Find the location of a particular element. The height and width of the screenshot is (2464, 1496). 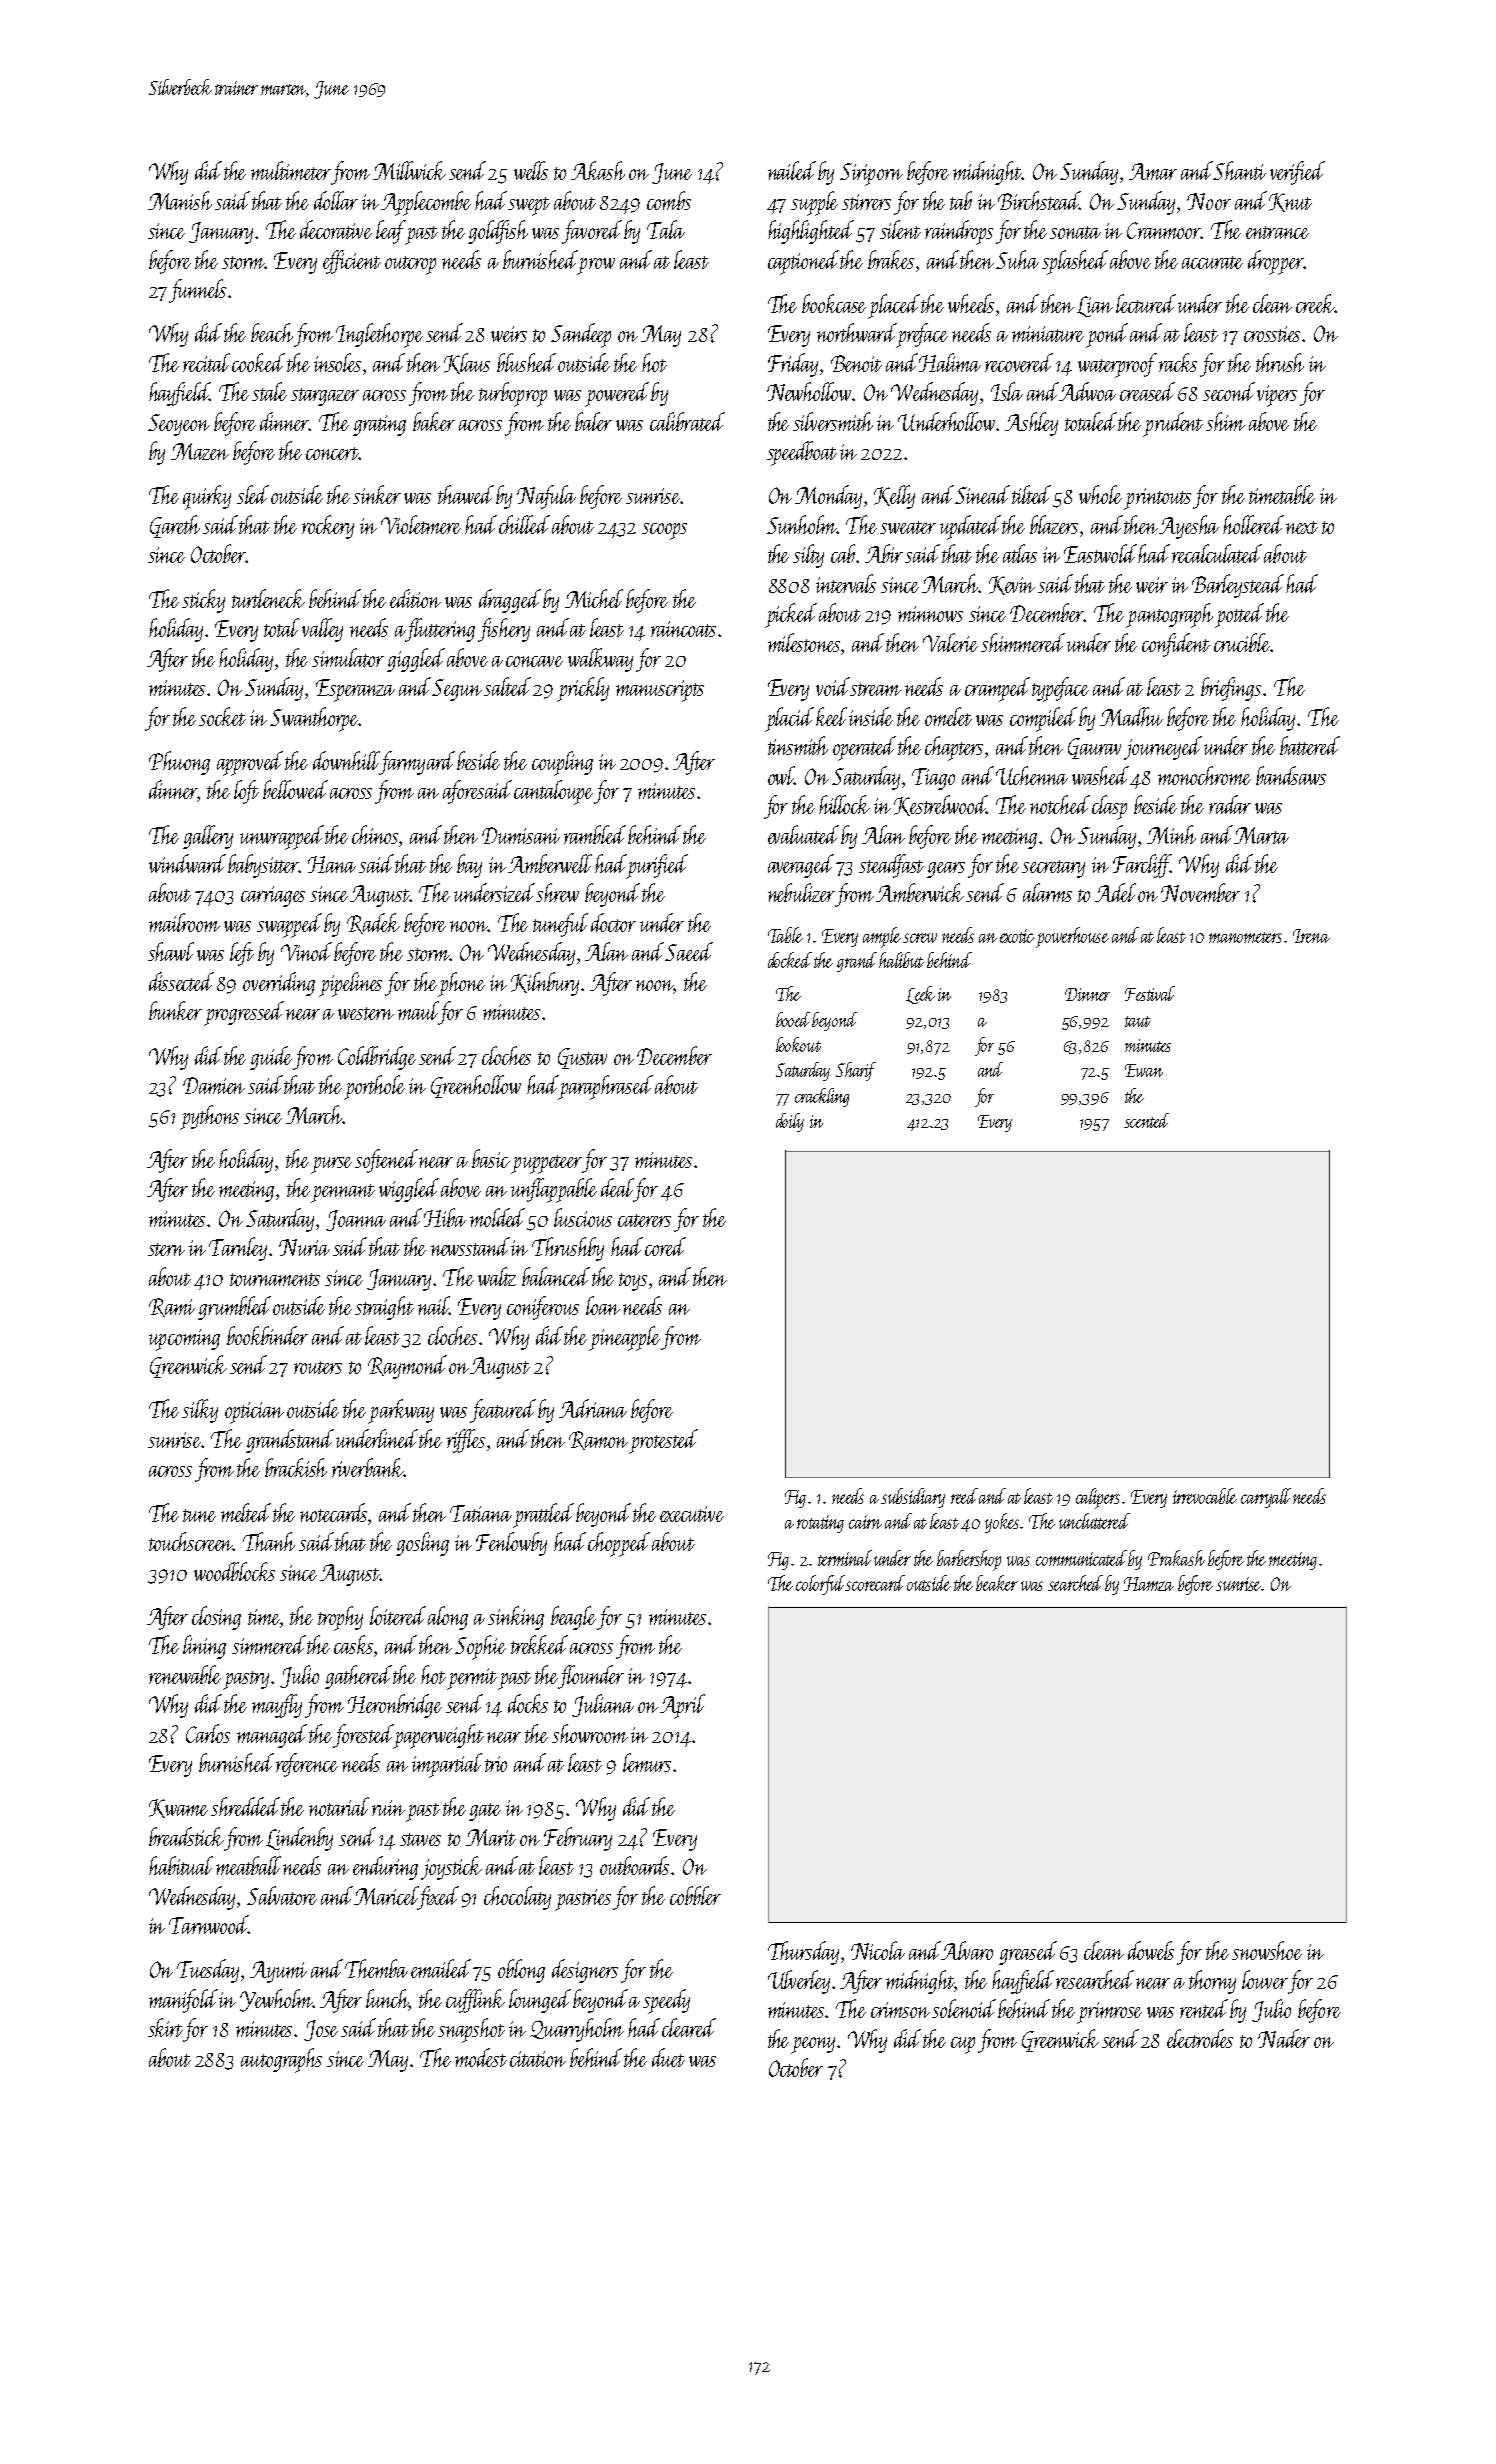

electrodes is located at coordinates (1200, 2038).
